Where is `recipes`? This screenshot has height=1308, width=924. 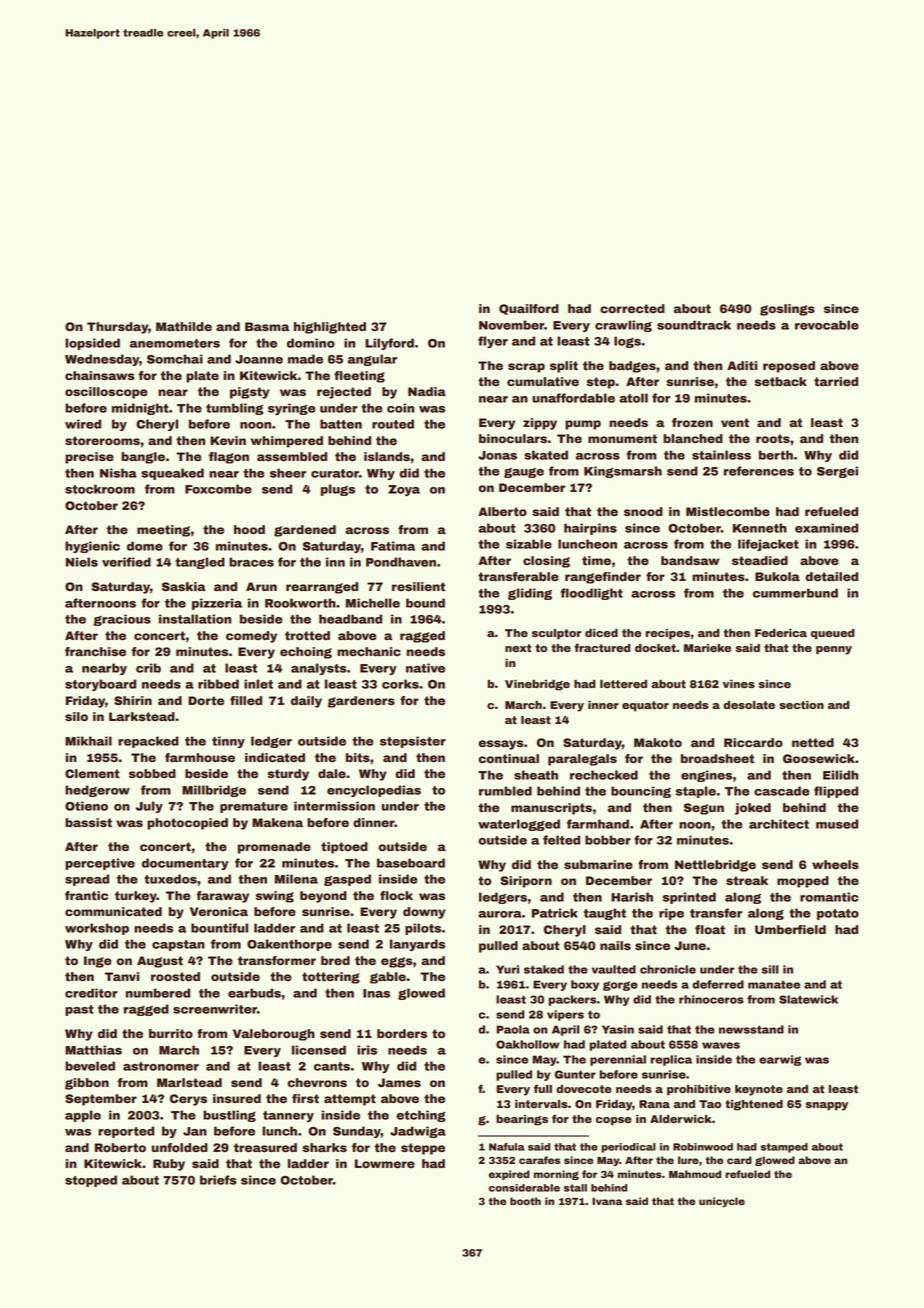 recipes is located at coordinates (668, 634).
